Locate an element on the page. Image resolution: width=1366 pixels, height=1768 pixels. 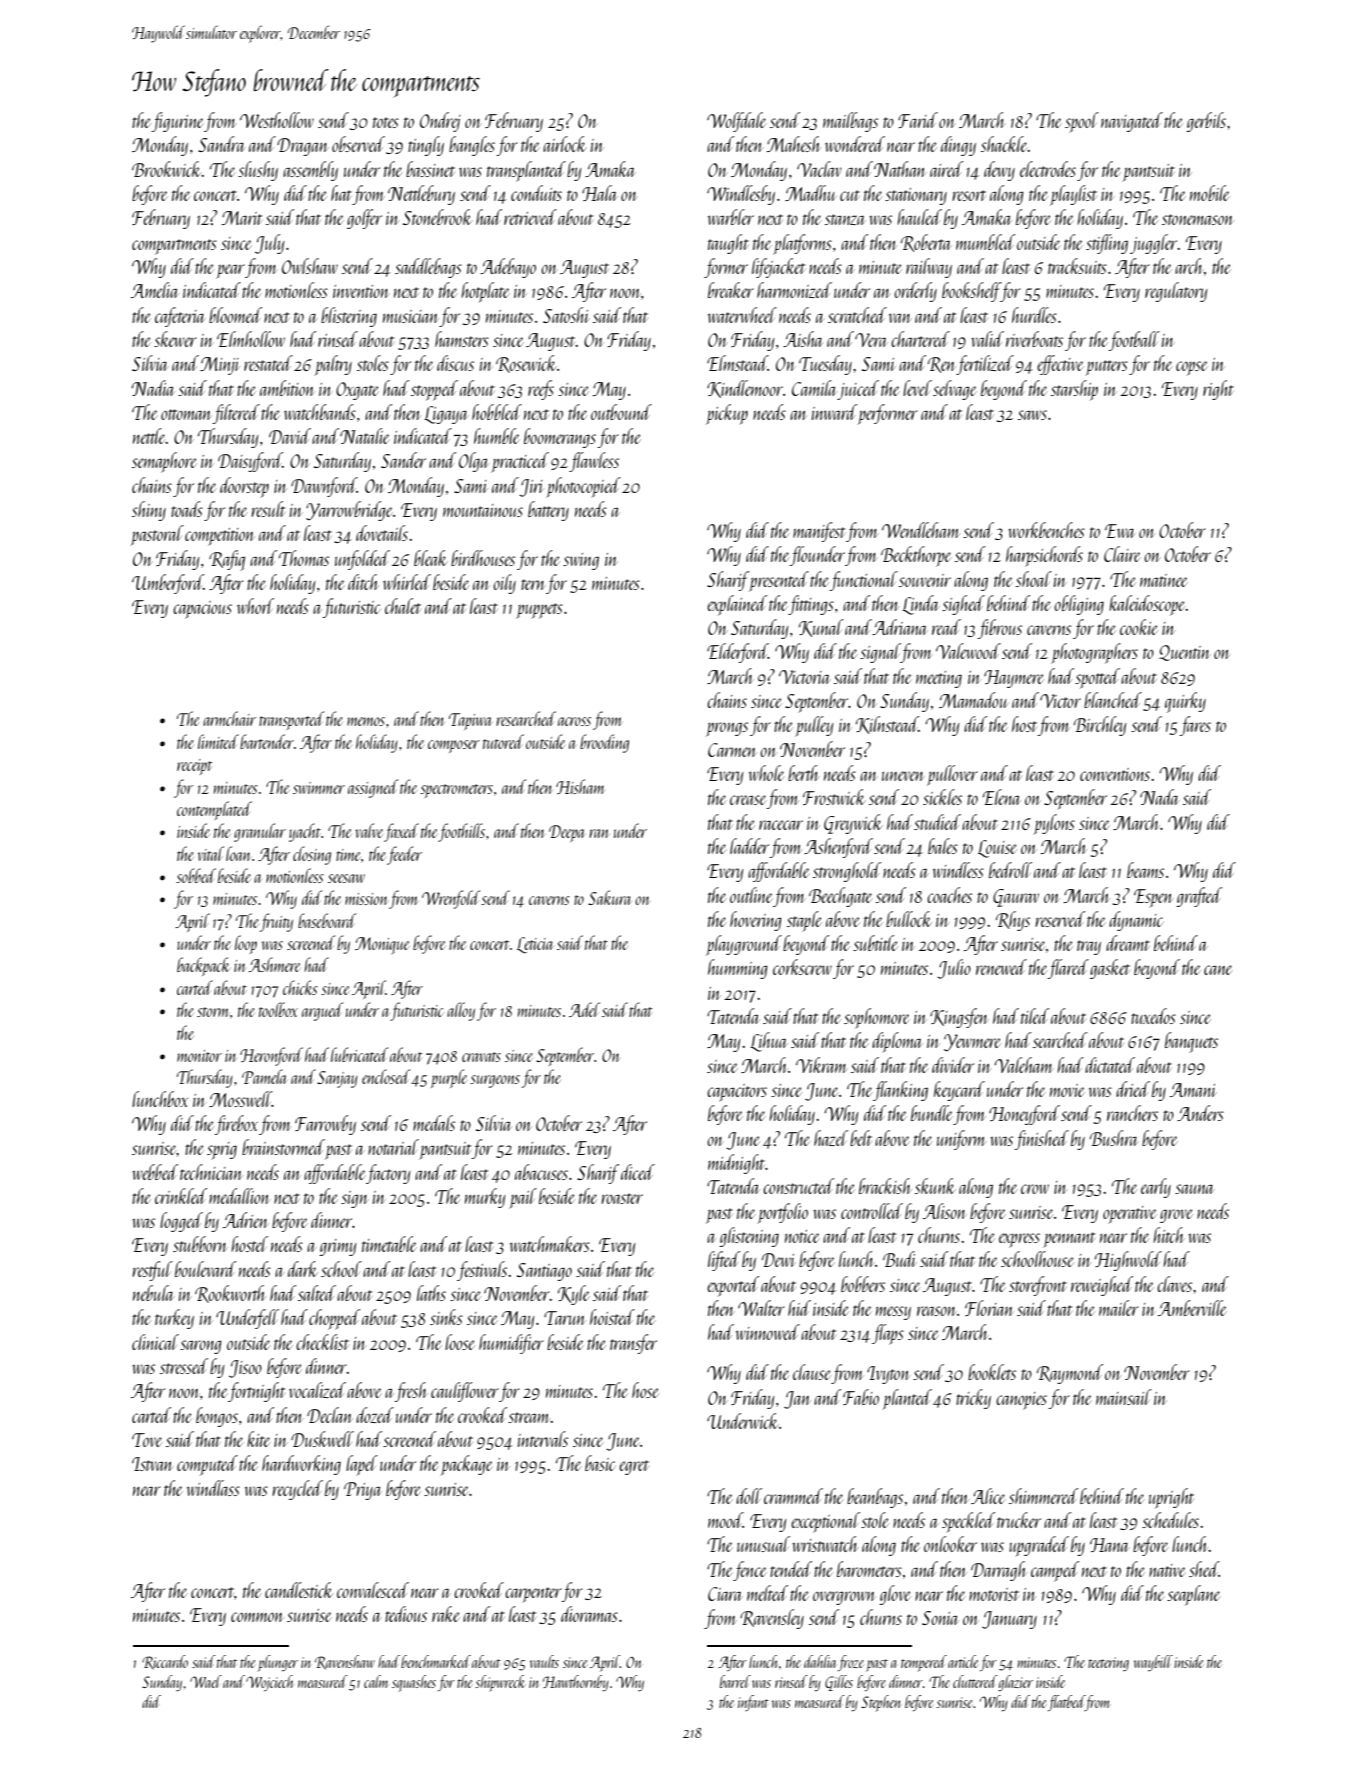
Nada is located at coordinates (1159, 797).
